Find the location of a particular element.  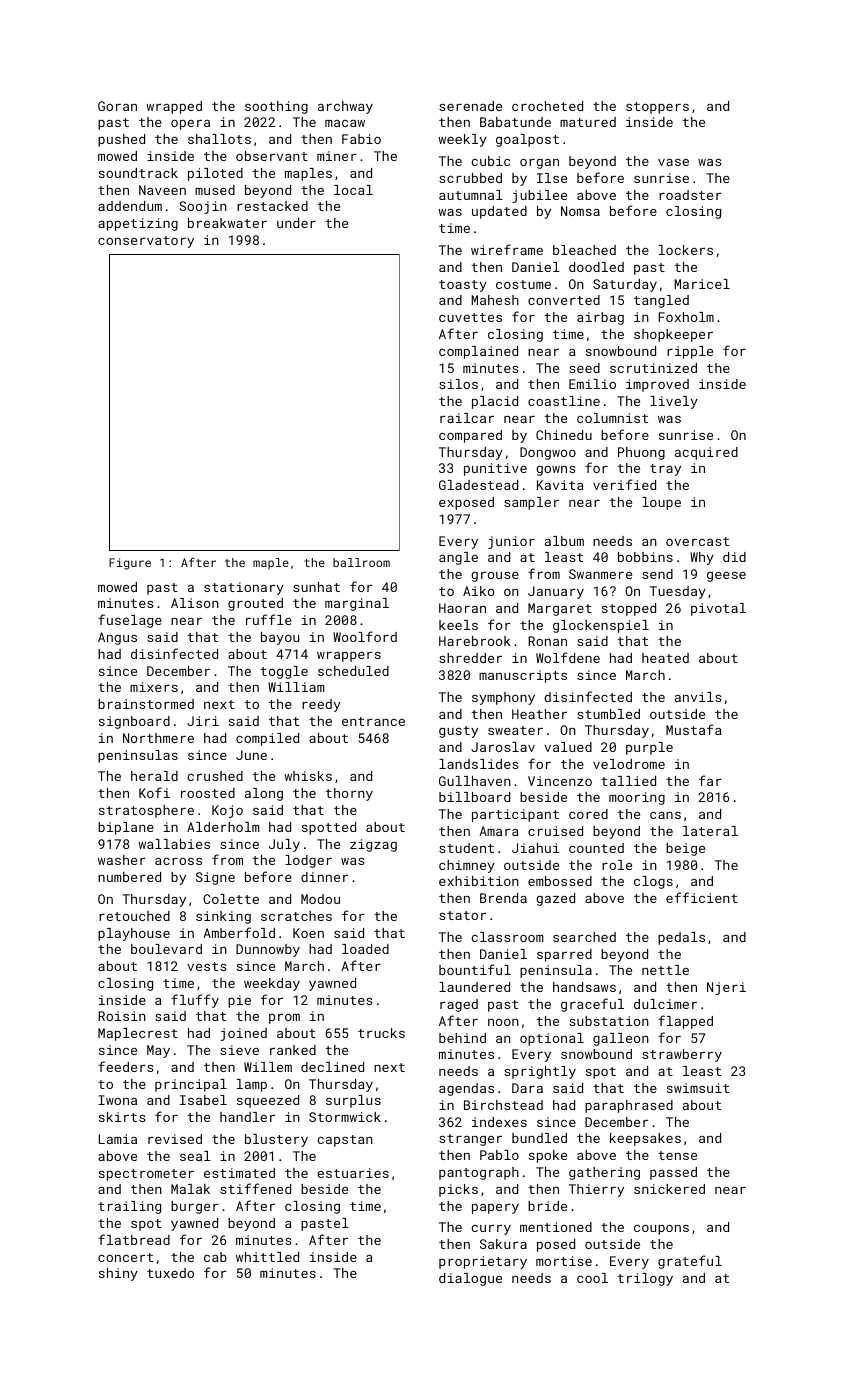

seed is located at coordinates (584, 368).
